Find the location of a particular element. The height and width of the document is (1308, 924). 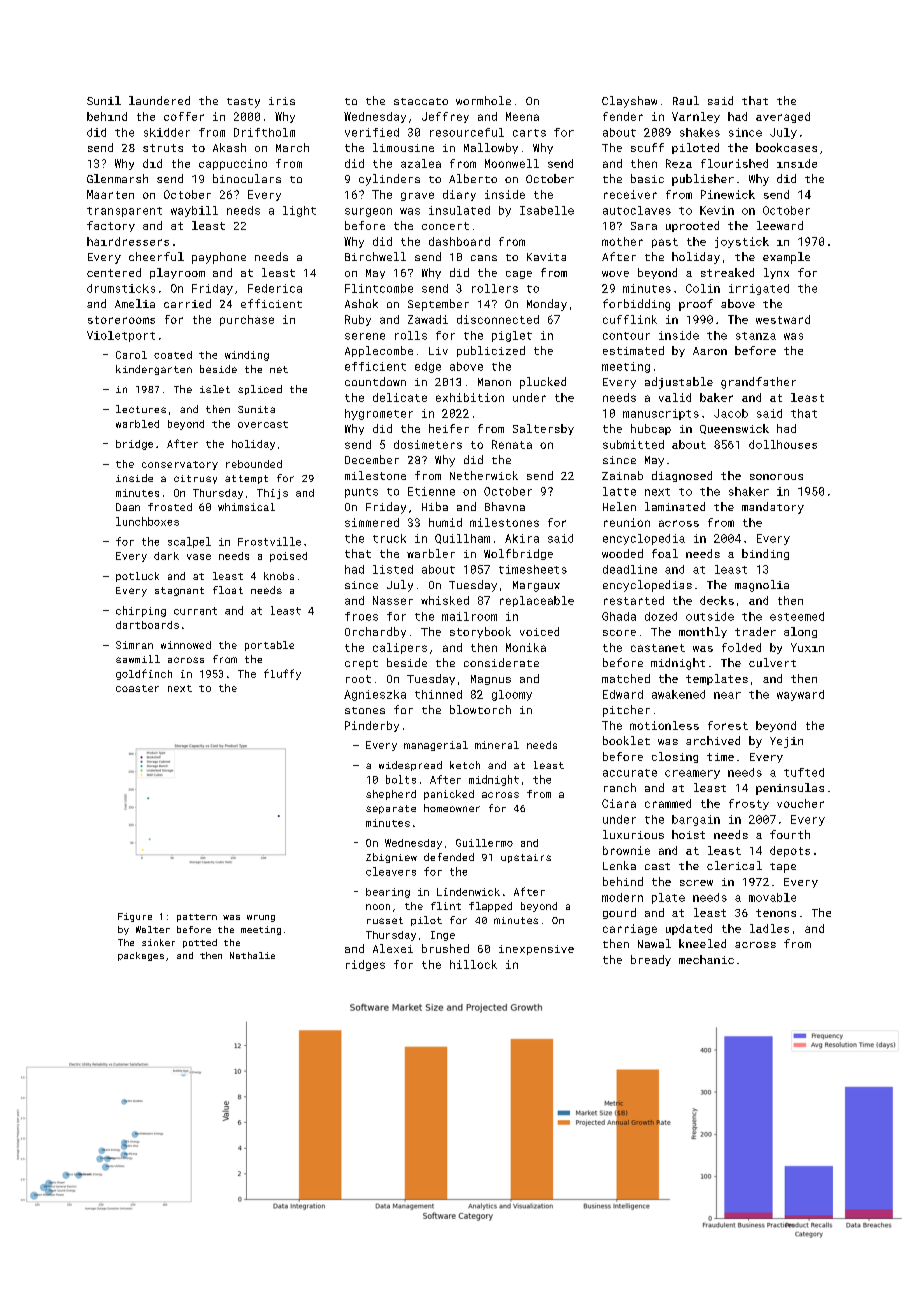

tasty is located at coordinates (243, 103).
